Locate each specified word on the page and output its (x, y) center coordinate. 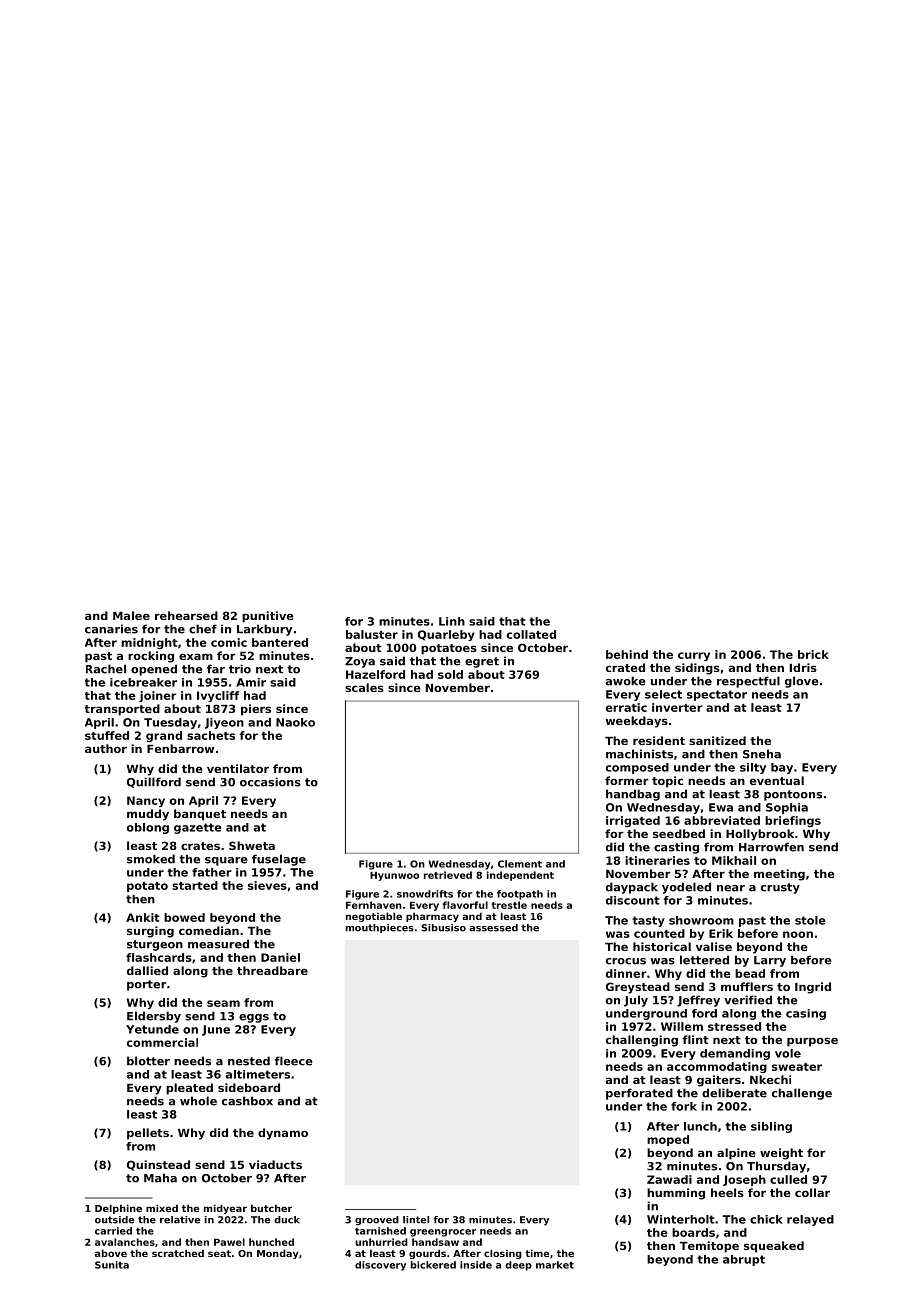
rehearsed (186, 615)
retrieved (448, 875)
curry (694, 656)
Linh (452, 621)
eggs (254, 1018)
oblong (148, 828)
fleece (293, 1061)
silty (753, 768)
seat (219, 1253)
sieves (267, 885)
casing (806, 1014)
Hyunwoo (394, 876)
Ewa (721, 807)
